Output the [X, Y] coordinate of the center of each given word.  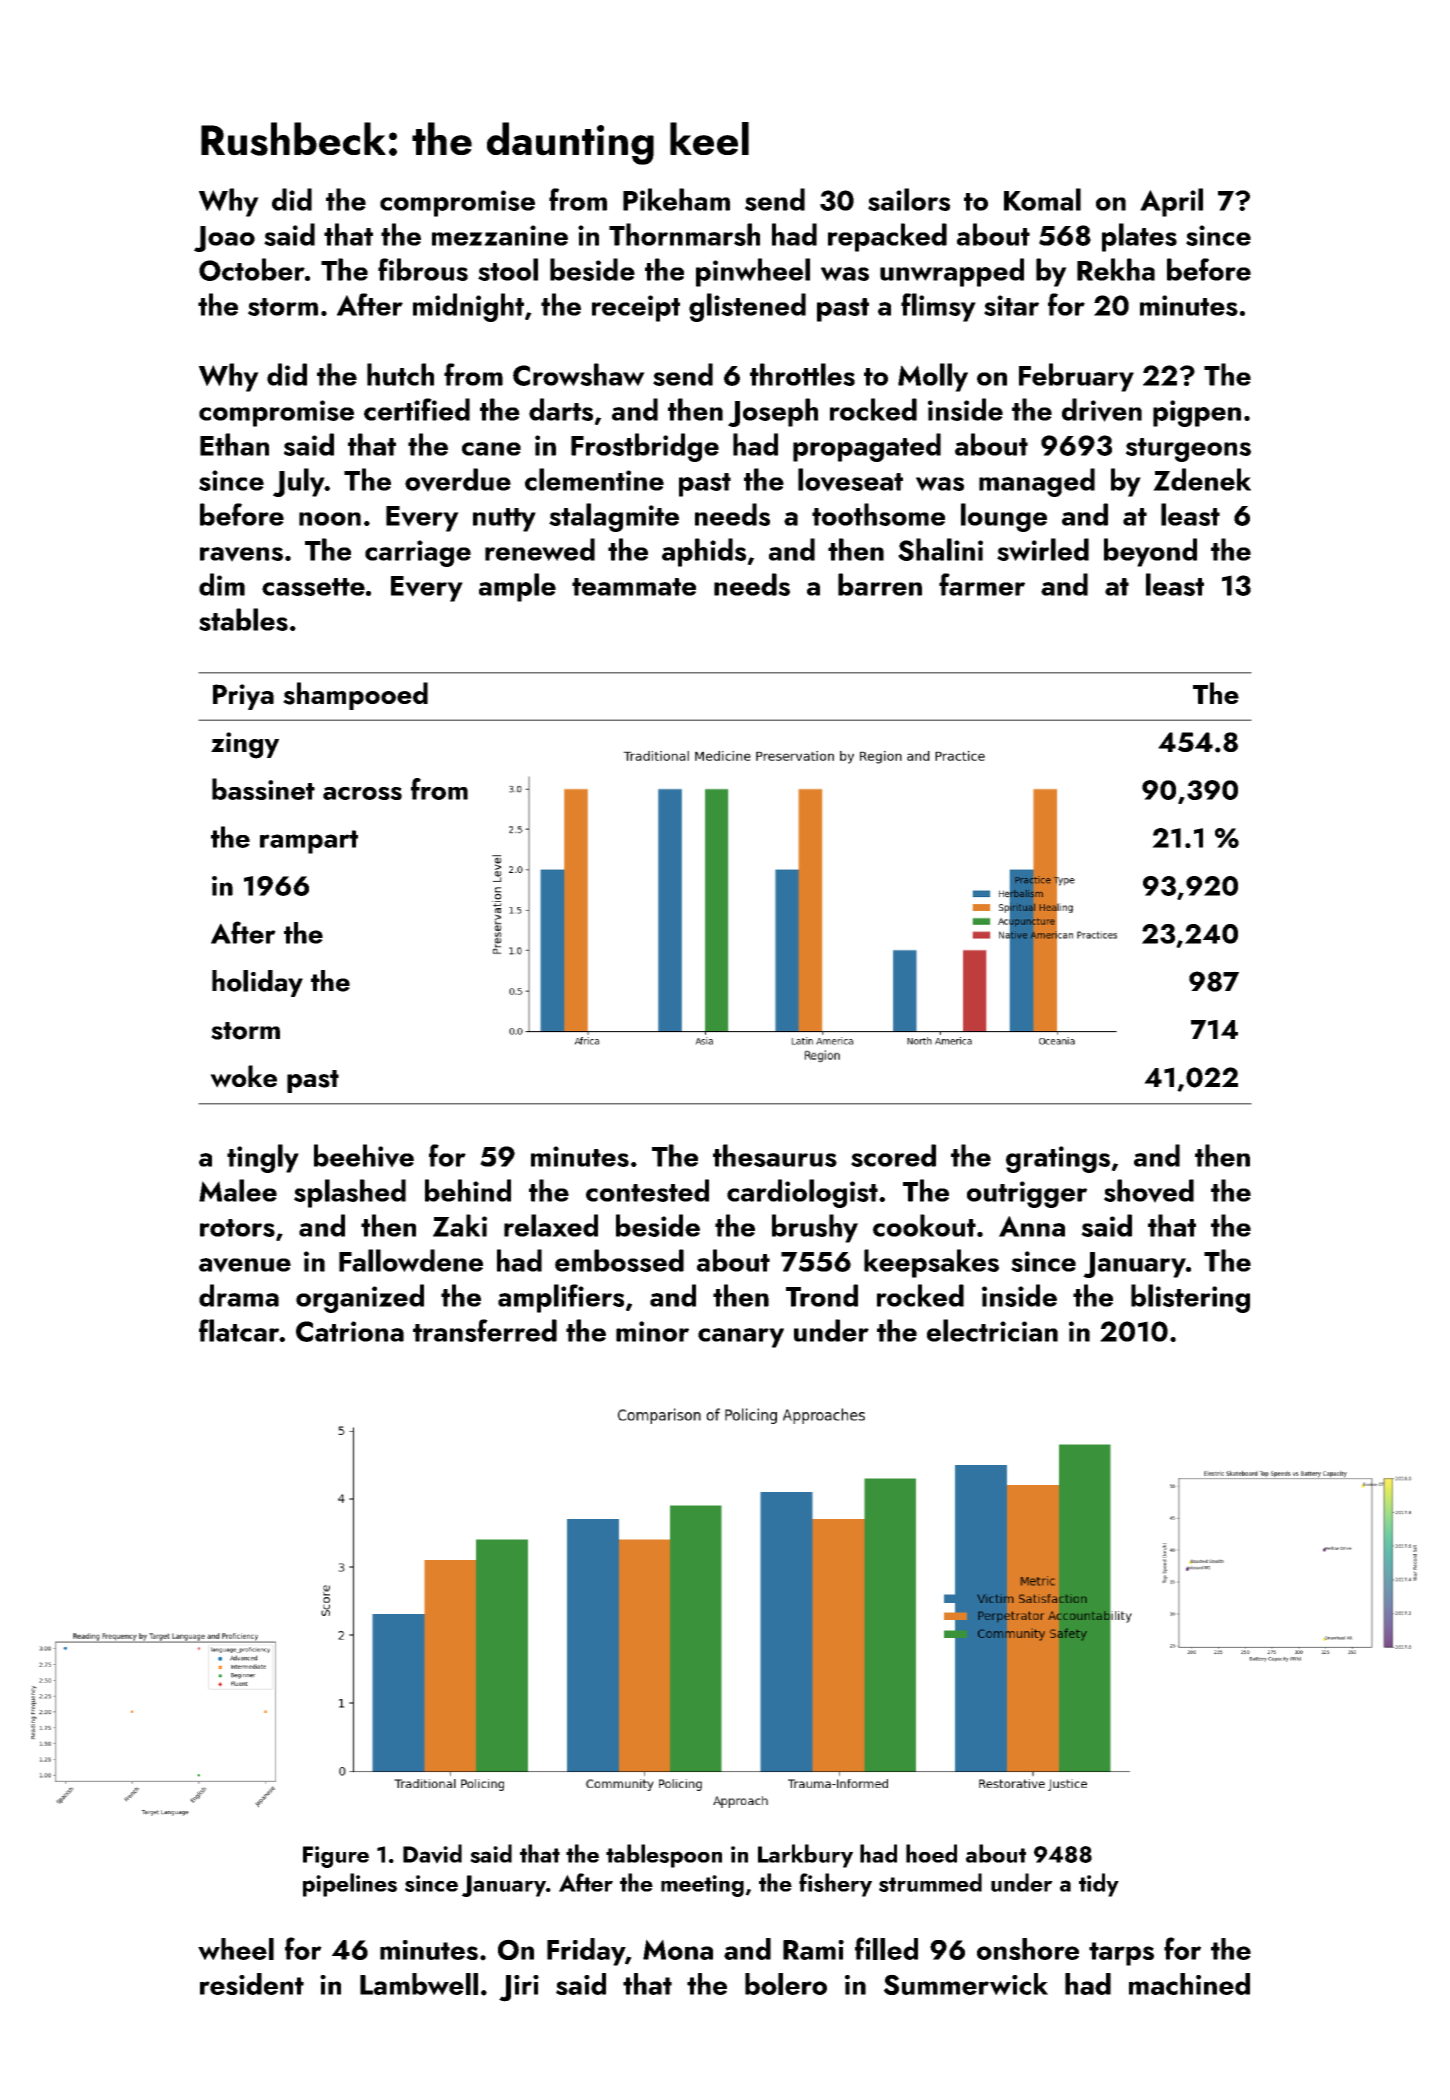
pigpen [1197, 413]
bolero [786, 1984]
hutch [400, 374]
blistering [1190, 1298]
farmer [982, 584]
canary [741, 1338]
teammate [634, 587]
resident [252, 1984]
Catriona [350, 1331]
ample [517, 587]
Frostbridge [645, 447]
